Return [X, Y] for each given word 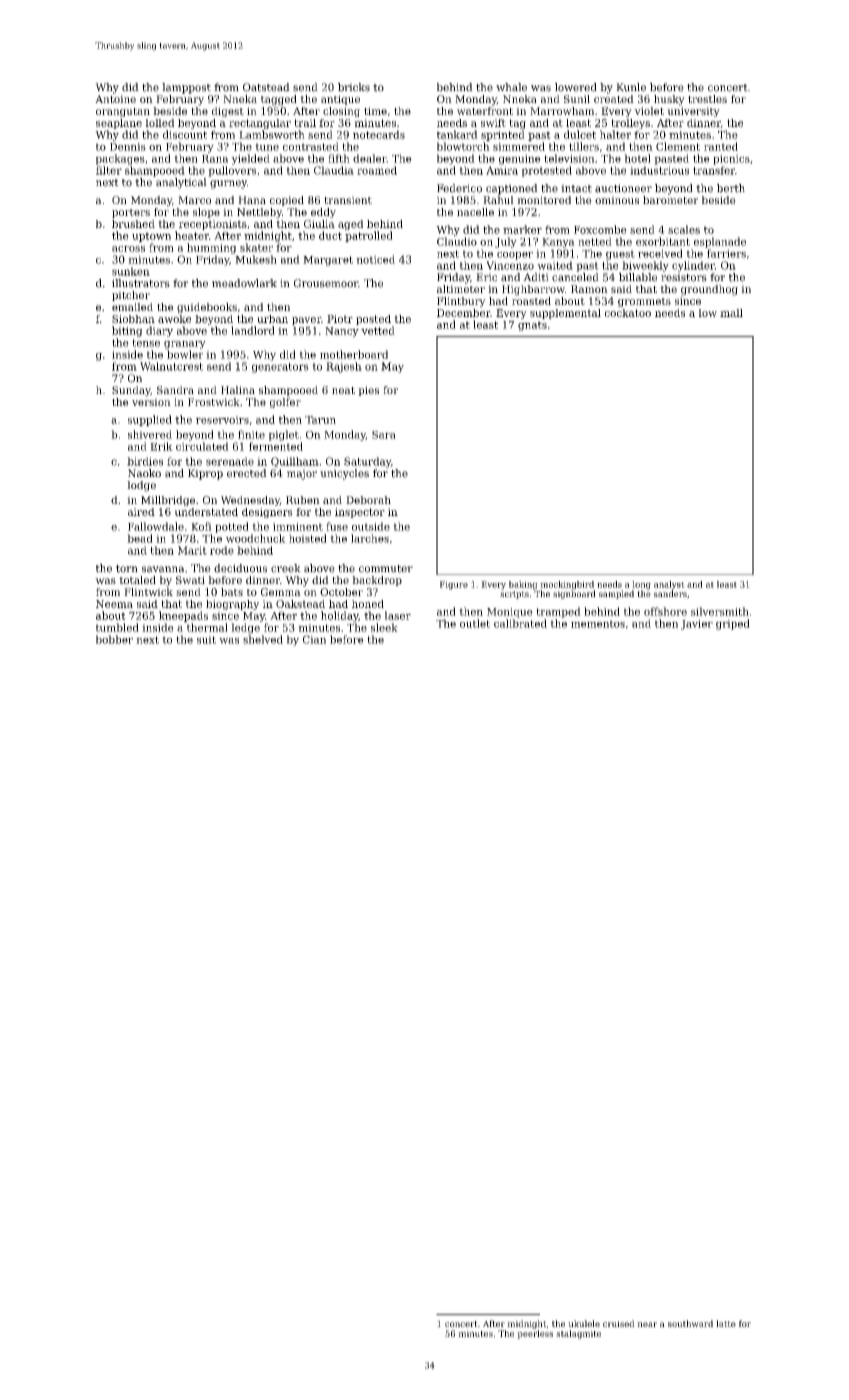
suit [206, 640]
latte [726, 1323]
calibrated [520, 623]
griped [733, 624]
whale [511, 87]
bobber [114, 639]
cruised [619, 1323]
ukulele [584, 1323]
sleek [384, 627]
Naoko [144, 473]
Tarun [320, 420]
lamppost [186, 88]
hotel [637, 158]
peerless [535, 1334]
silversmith [720, 611]
